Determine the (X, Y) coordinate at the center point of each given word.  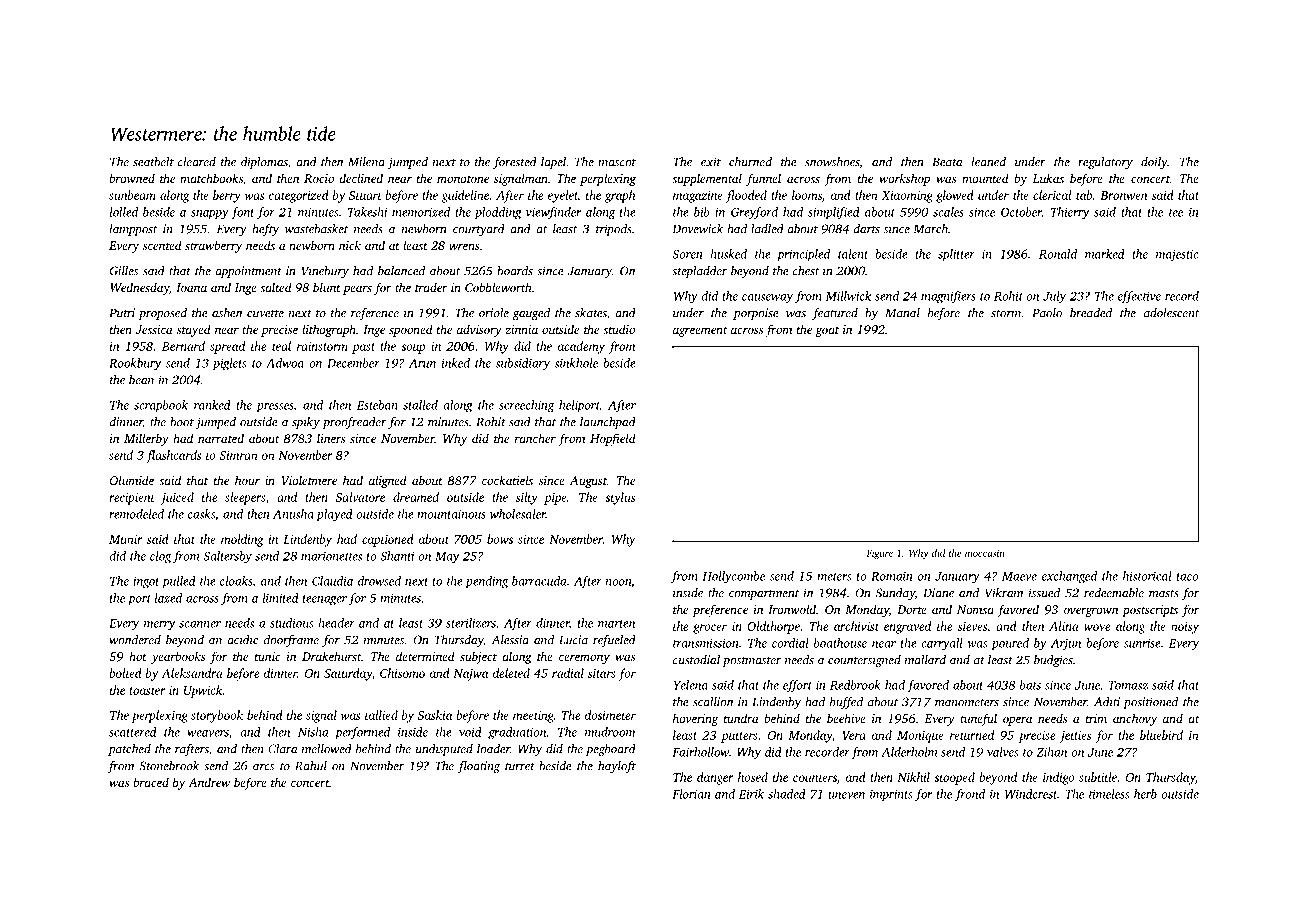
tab (1084, 195)
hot (138, 656)
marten (616, 624)
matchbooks (211, 178)
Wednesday (139, 288)
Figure (879, 554)
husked (728, 254)
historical (1147, 576)
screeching (526, 406)
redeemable (1114, 593)
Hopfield (613, 439)
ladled (767, 229)
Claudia (332, 581)
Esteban (377, 405)
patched (129, 750)
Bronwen (1123, 195)
